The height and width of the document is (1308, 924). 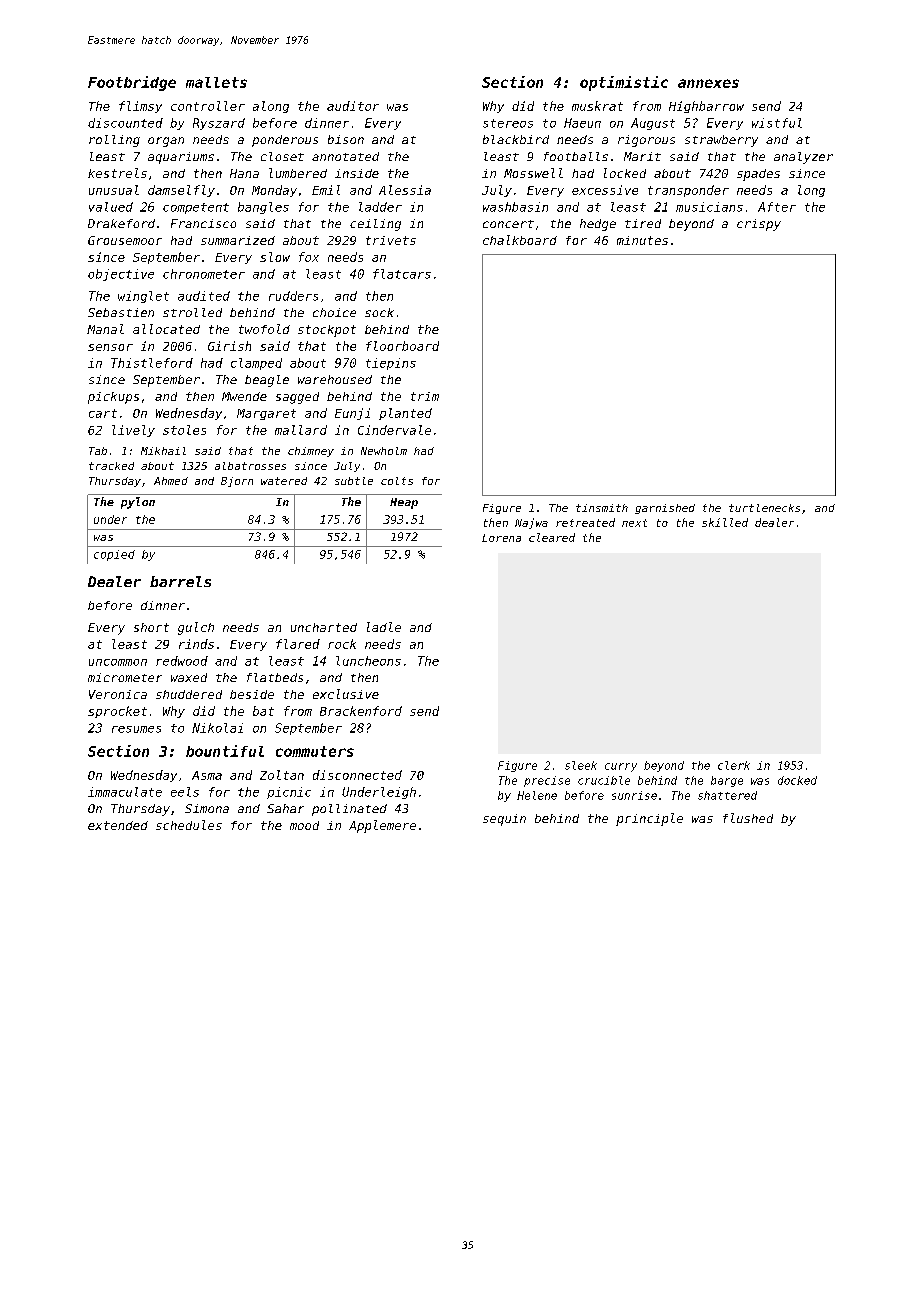 I want to click on turtlenecks, so click(x=764, y=508).
